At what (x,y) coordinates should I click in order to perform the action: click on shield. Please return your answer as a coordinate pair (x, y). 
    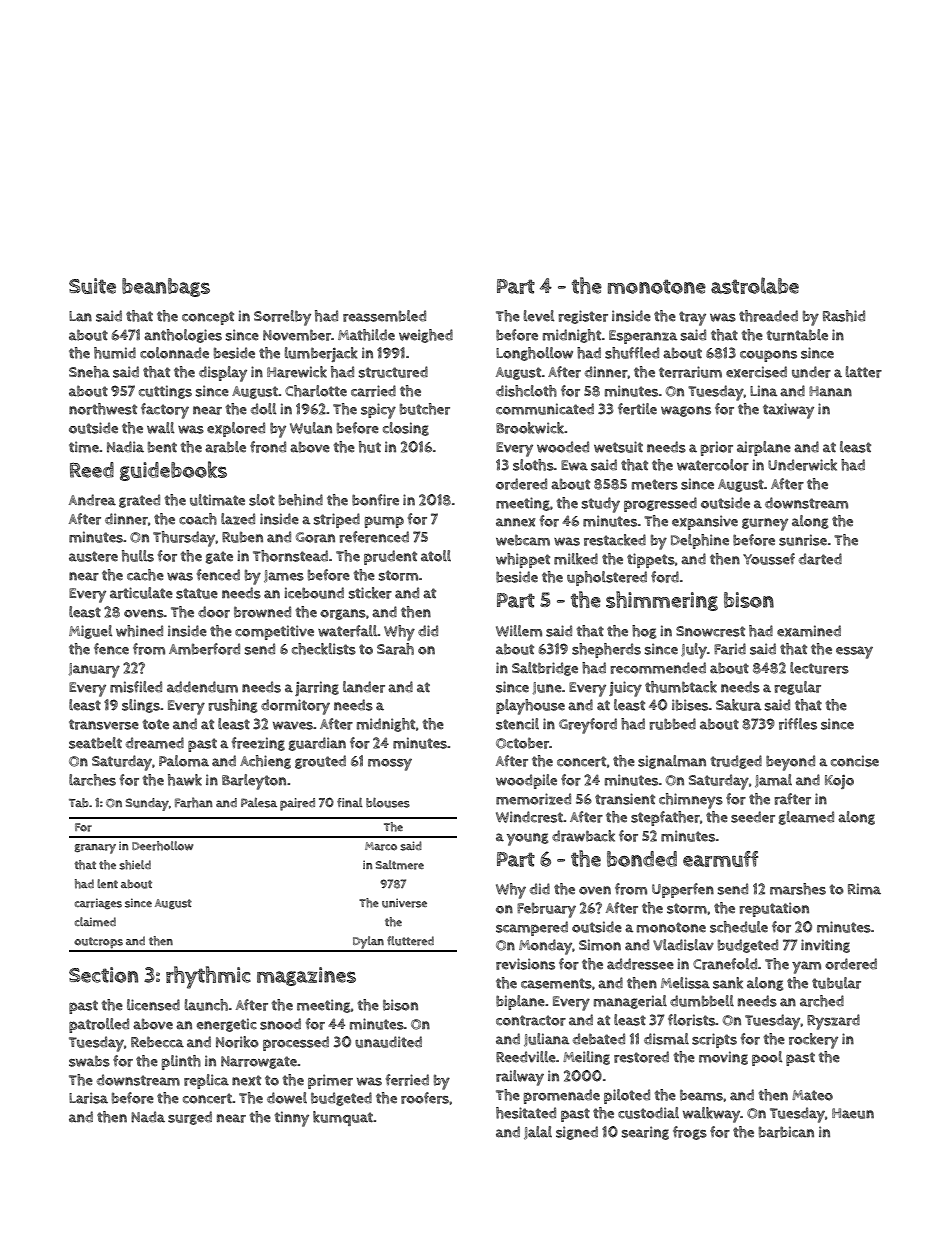
    Looking at the image, I should click on (135, 865).
